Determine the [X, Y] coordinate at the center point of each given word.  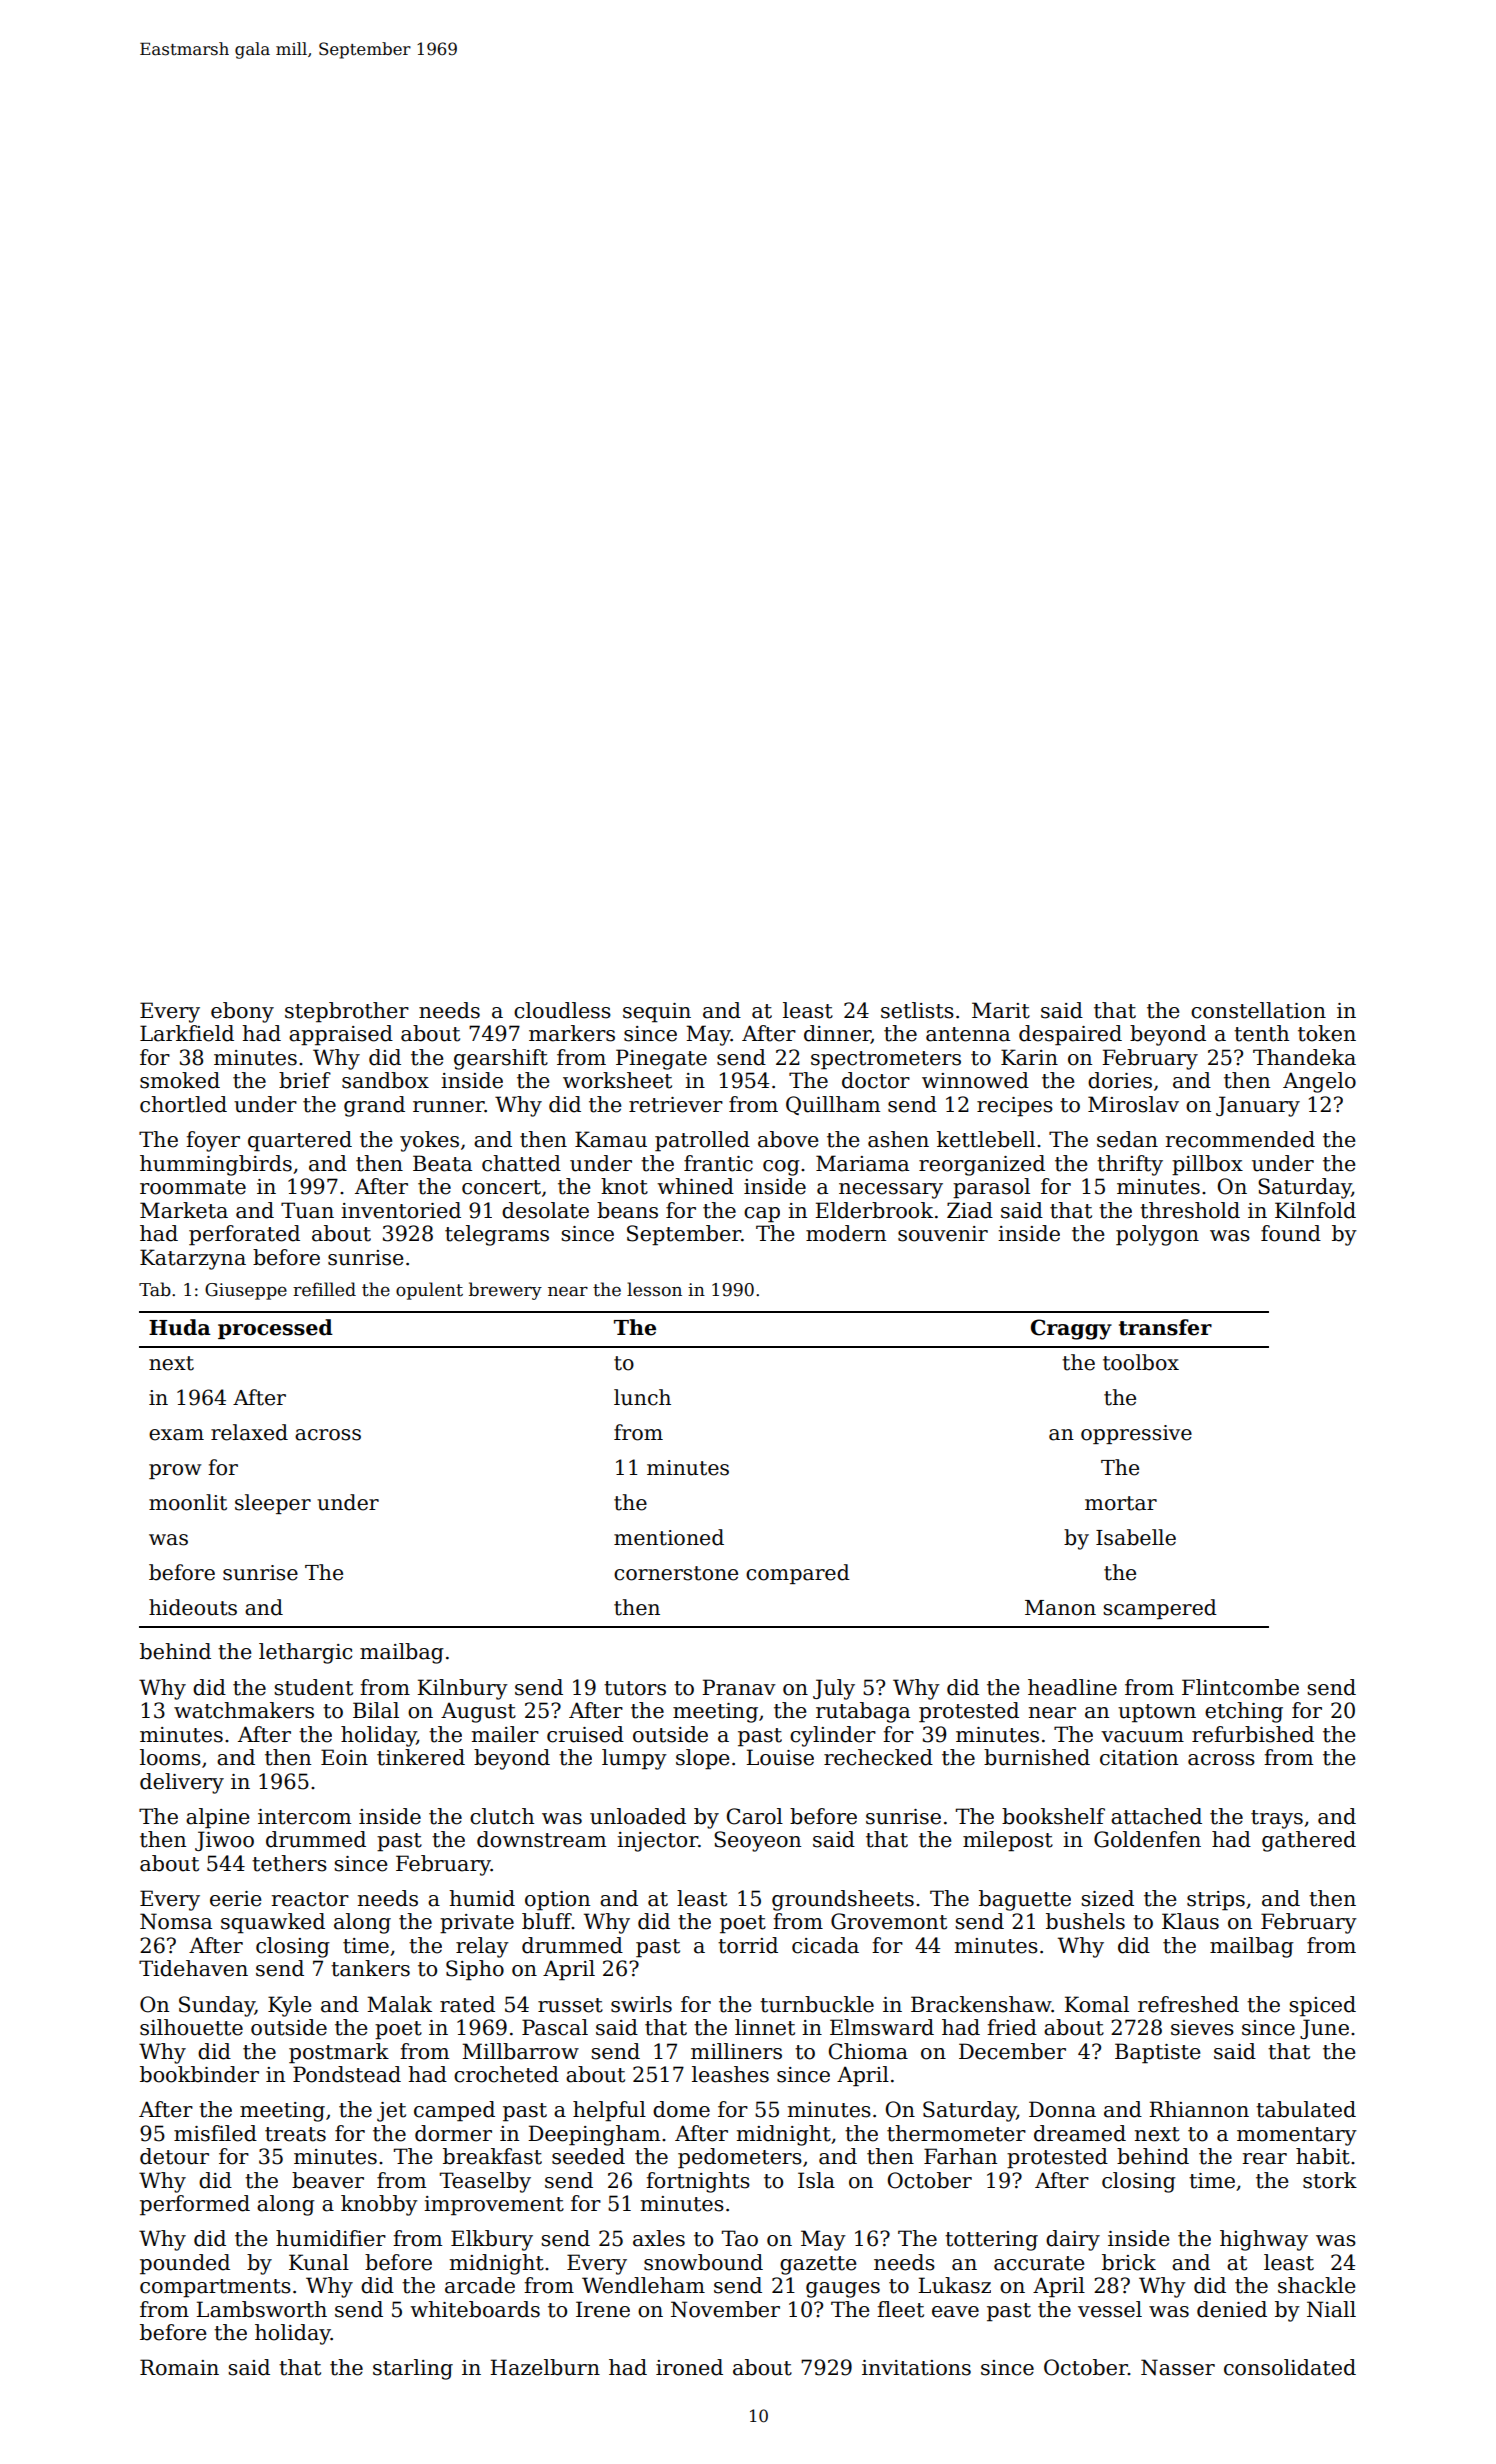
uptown [1157, 1713]
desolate [545, 1210]
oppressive [1136, 1434]
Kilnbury [462, 1689]
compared [798, 1574]
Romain [179, 2367]
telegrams [497, 1235]
